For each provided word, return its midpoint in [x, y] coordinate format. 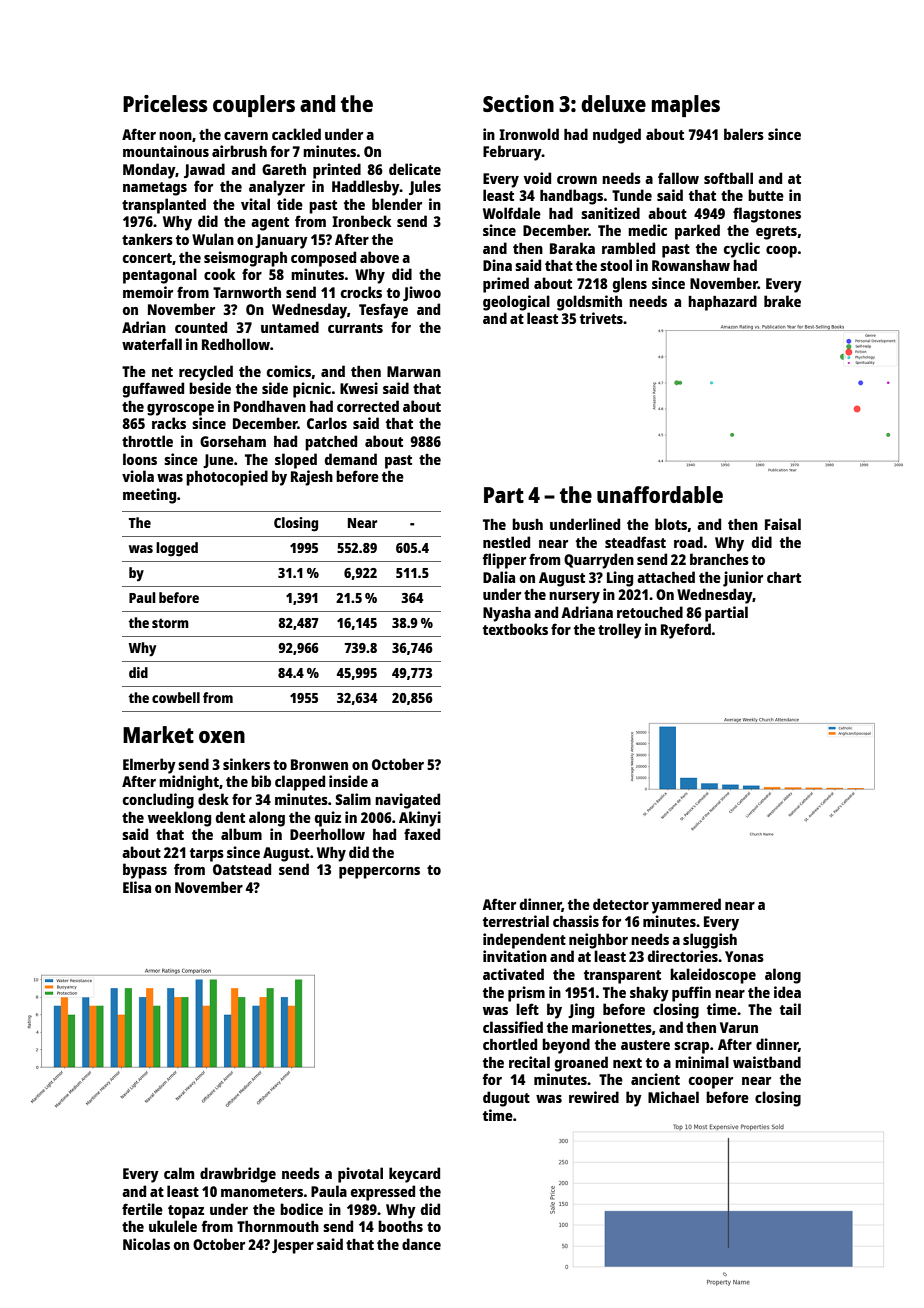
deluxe [613, 103]
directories [683, 956]
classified [513, 1027]
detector [621, 904]
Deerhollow [327, 834]
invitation [515, 956]
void [537, 178]
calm [179, 1173]
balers [744, 134]
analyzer [277, 188]
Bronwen [319, 764]
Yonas [744, 956]
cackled [296, 134]
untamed [290, 327]
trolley [620, 631]
